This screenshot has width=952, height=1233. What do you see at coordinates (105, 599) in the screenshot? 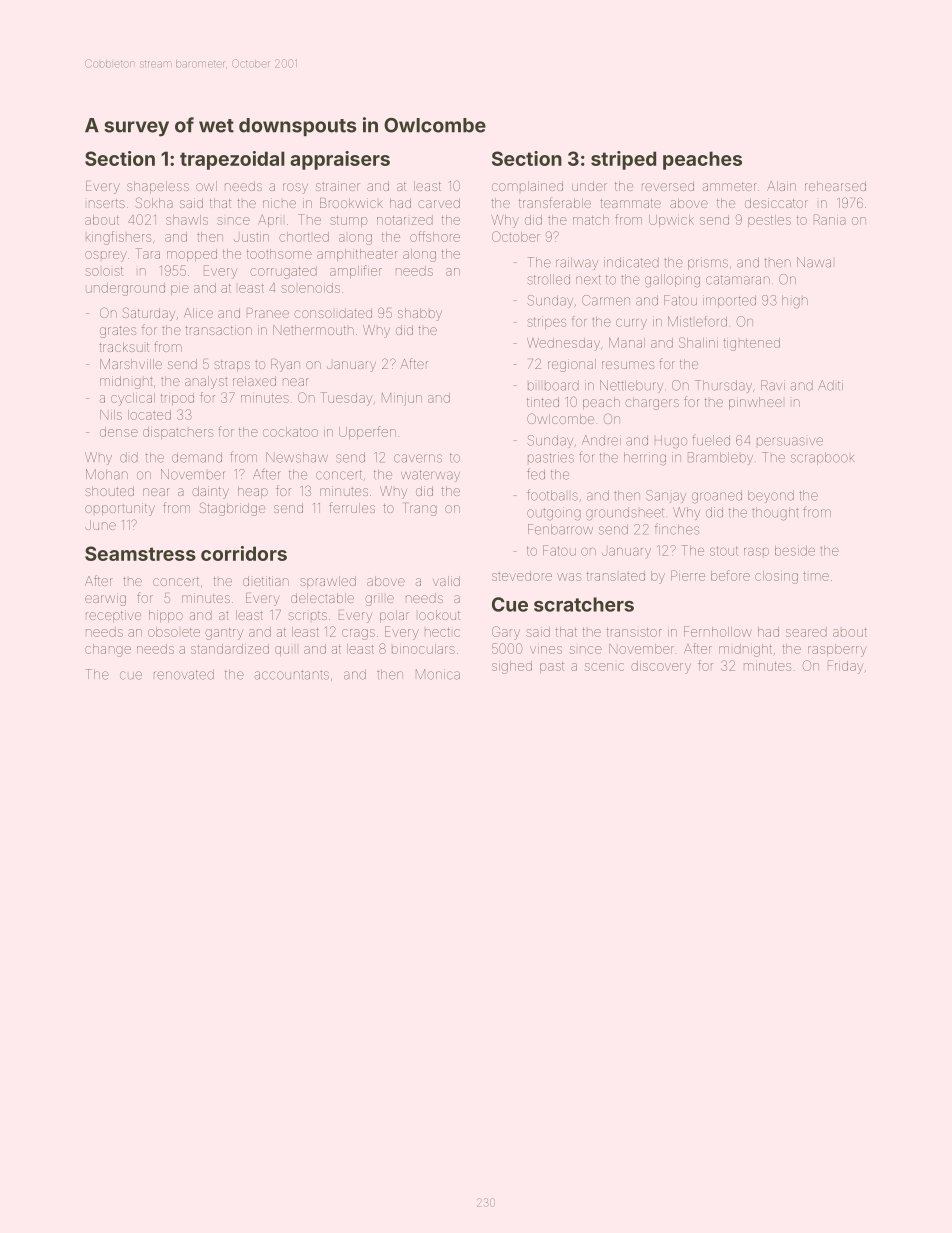
I see `earwig` at bounding box center [105, 599].
